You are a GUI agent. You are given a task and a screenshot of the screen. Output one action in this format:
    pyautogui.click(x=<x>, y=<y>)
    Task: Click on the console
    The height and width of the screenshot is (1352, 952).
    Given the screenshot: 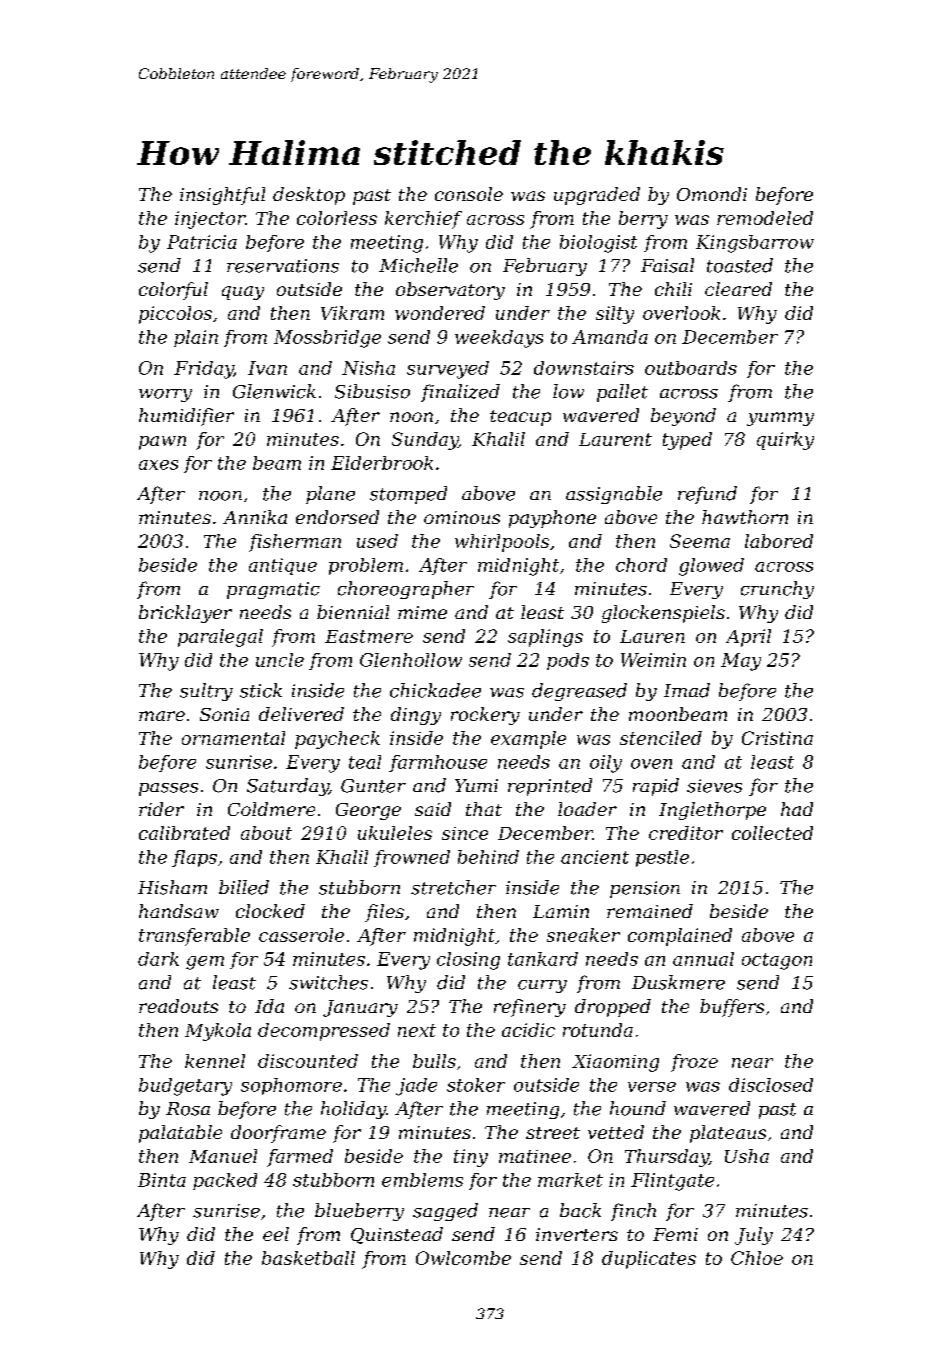 What is the action you would take?
    pyautogui.click(x=469, y=194)
